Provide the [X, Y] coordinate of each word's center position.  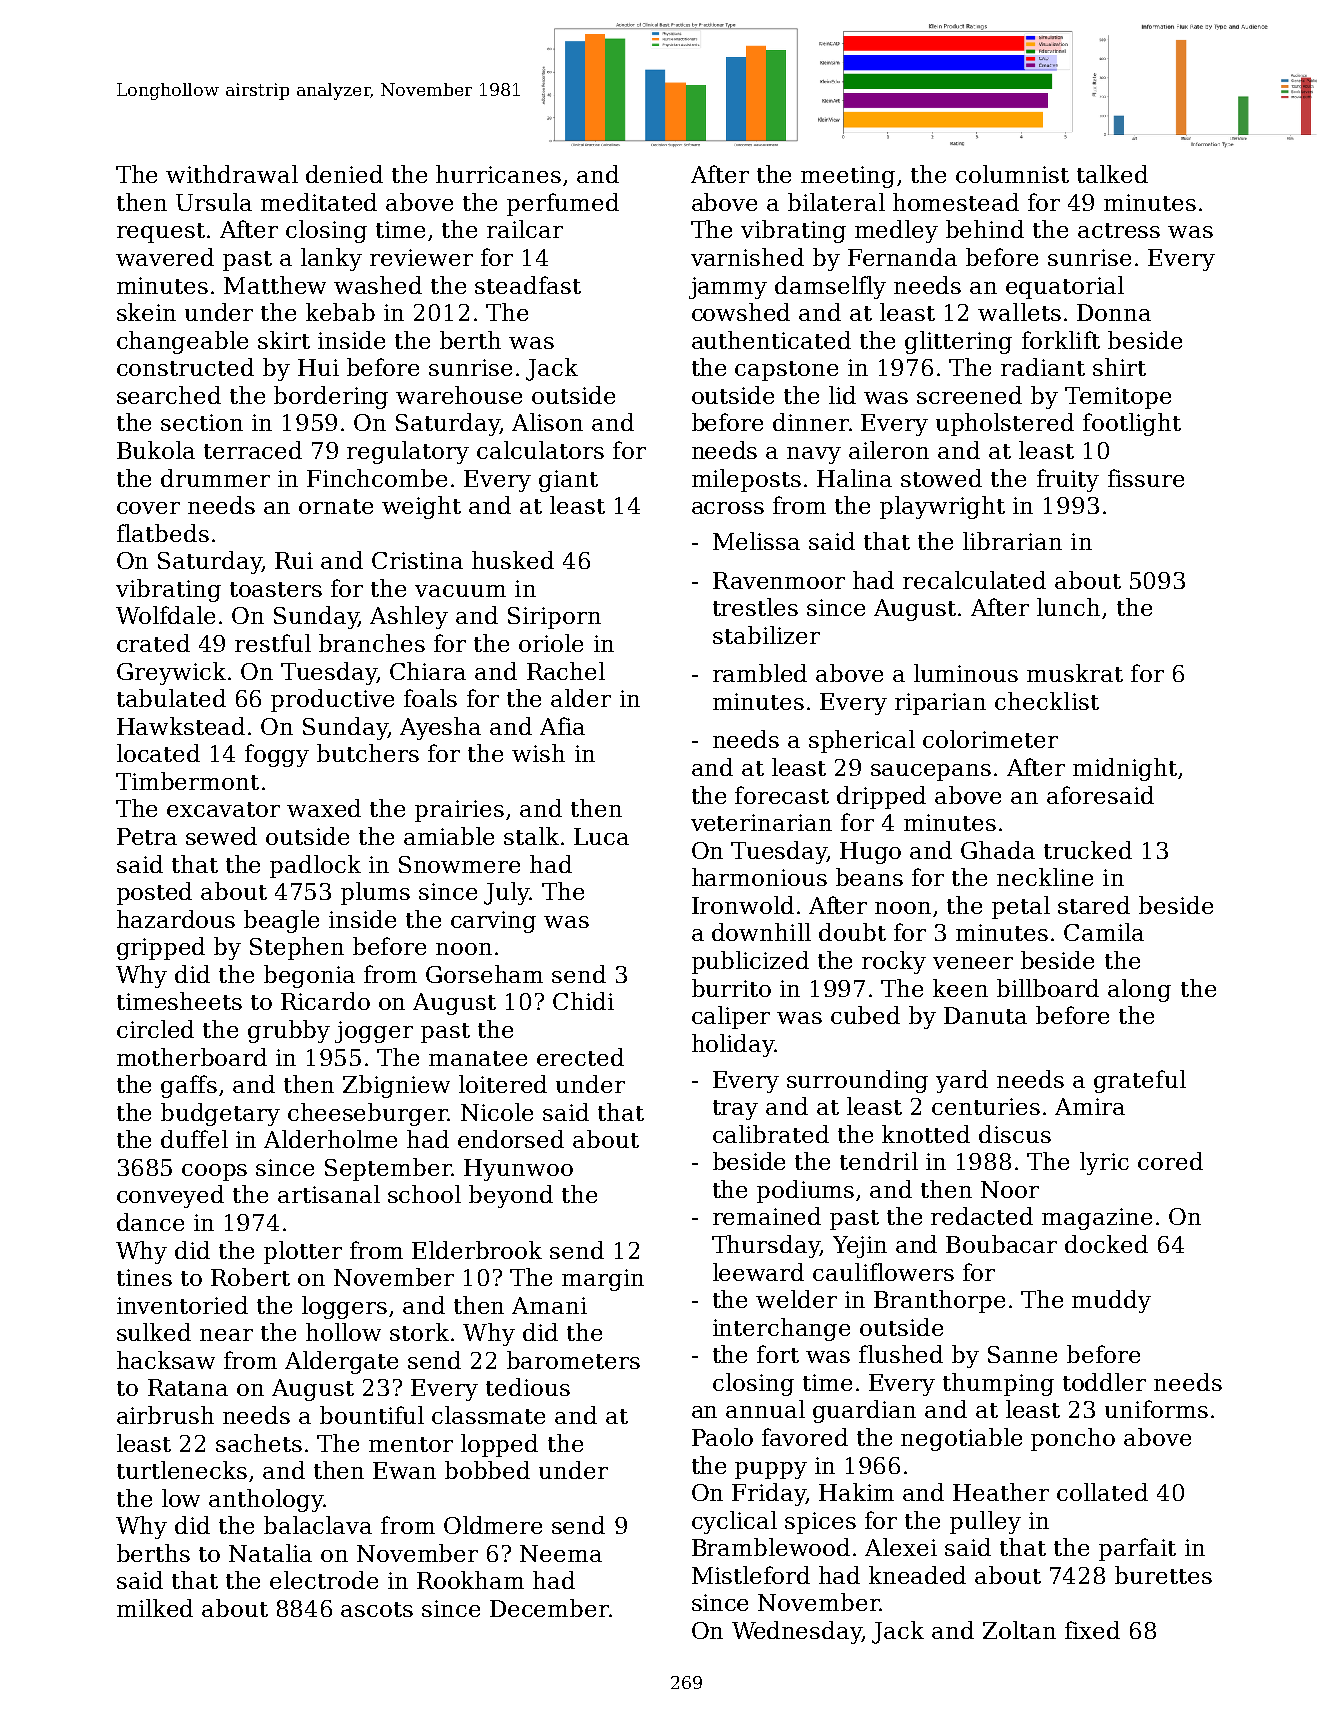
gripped [161, 948]
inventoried [182, 1305]
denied [344, 174]
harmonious [759, 877]
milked [155, 1608]
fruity [1068, 480]
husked [513, 560]
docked [1106, 1244]
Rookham [470, 1580]
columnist [1012, 174]
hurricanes [498, 174]
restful [273, 643]
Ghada [998, 850]
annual [765, 1409]
